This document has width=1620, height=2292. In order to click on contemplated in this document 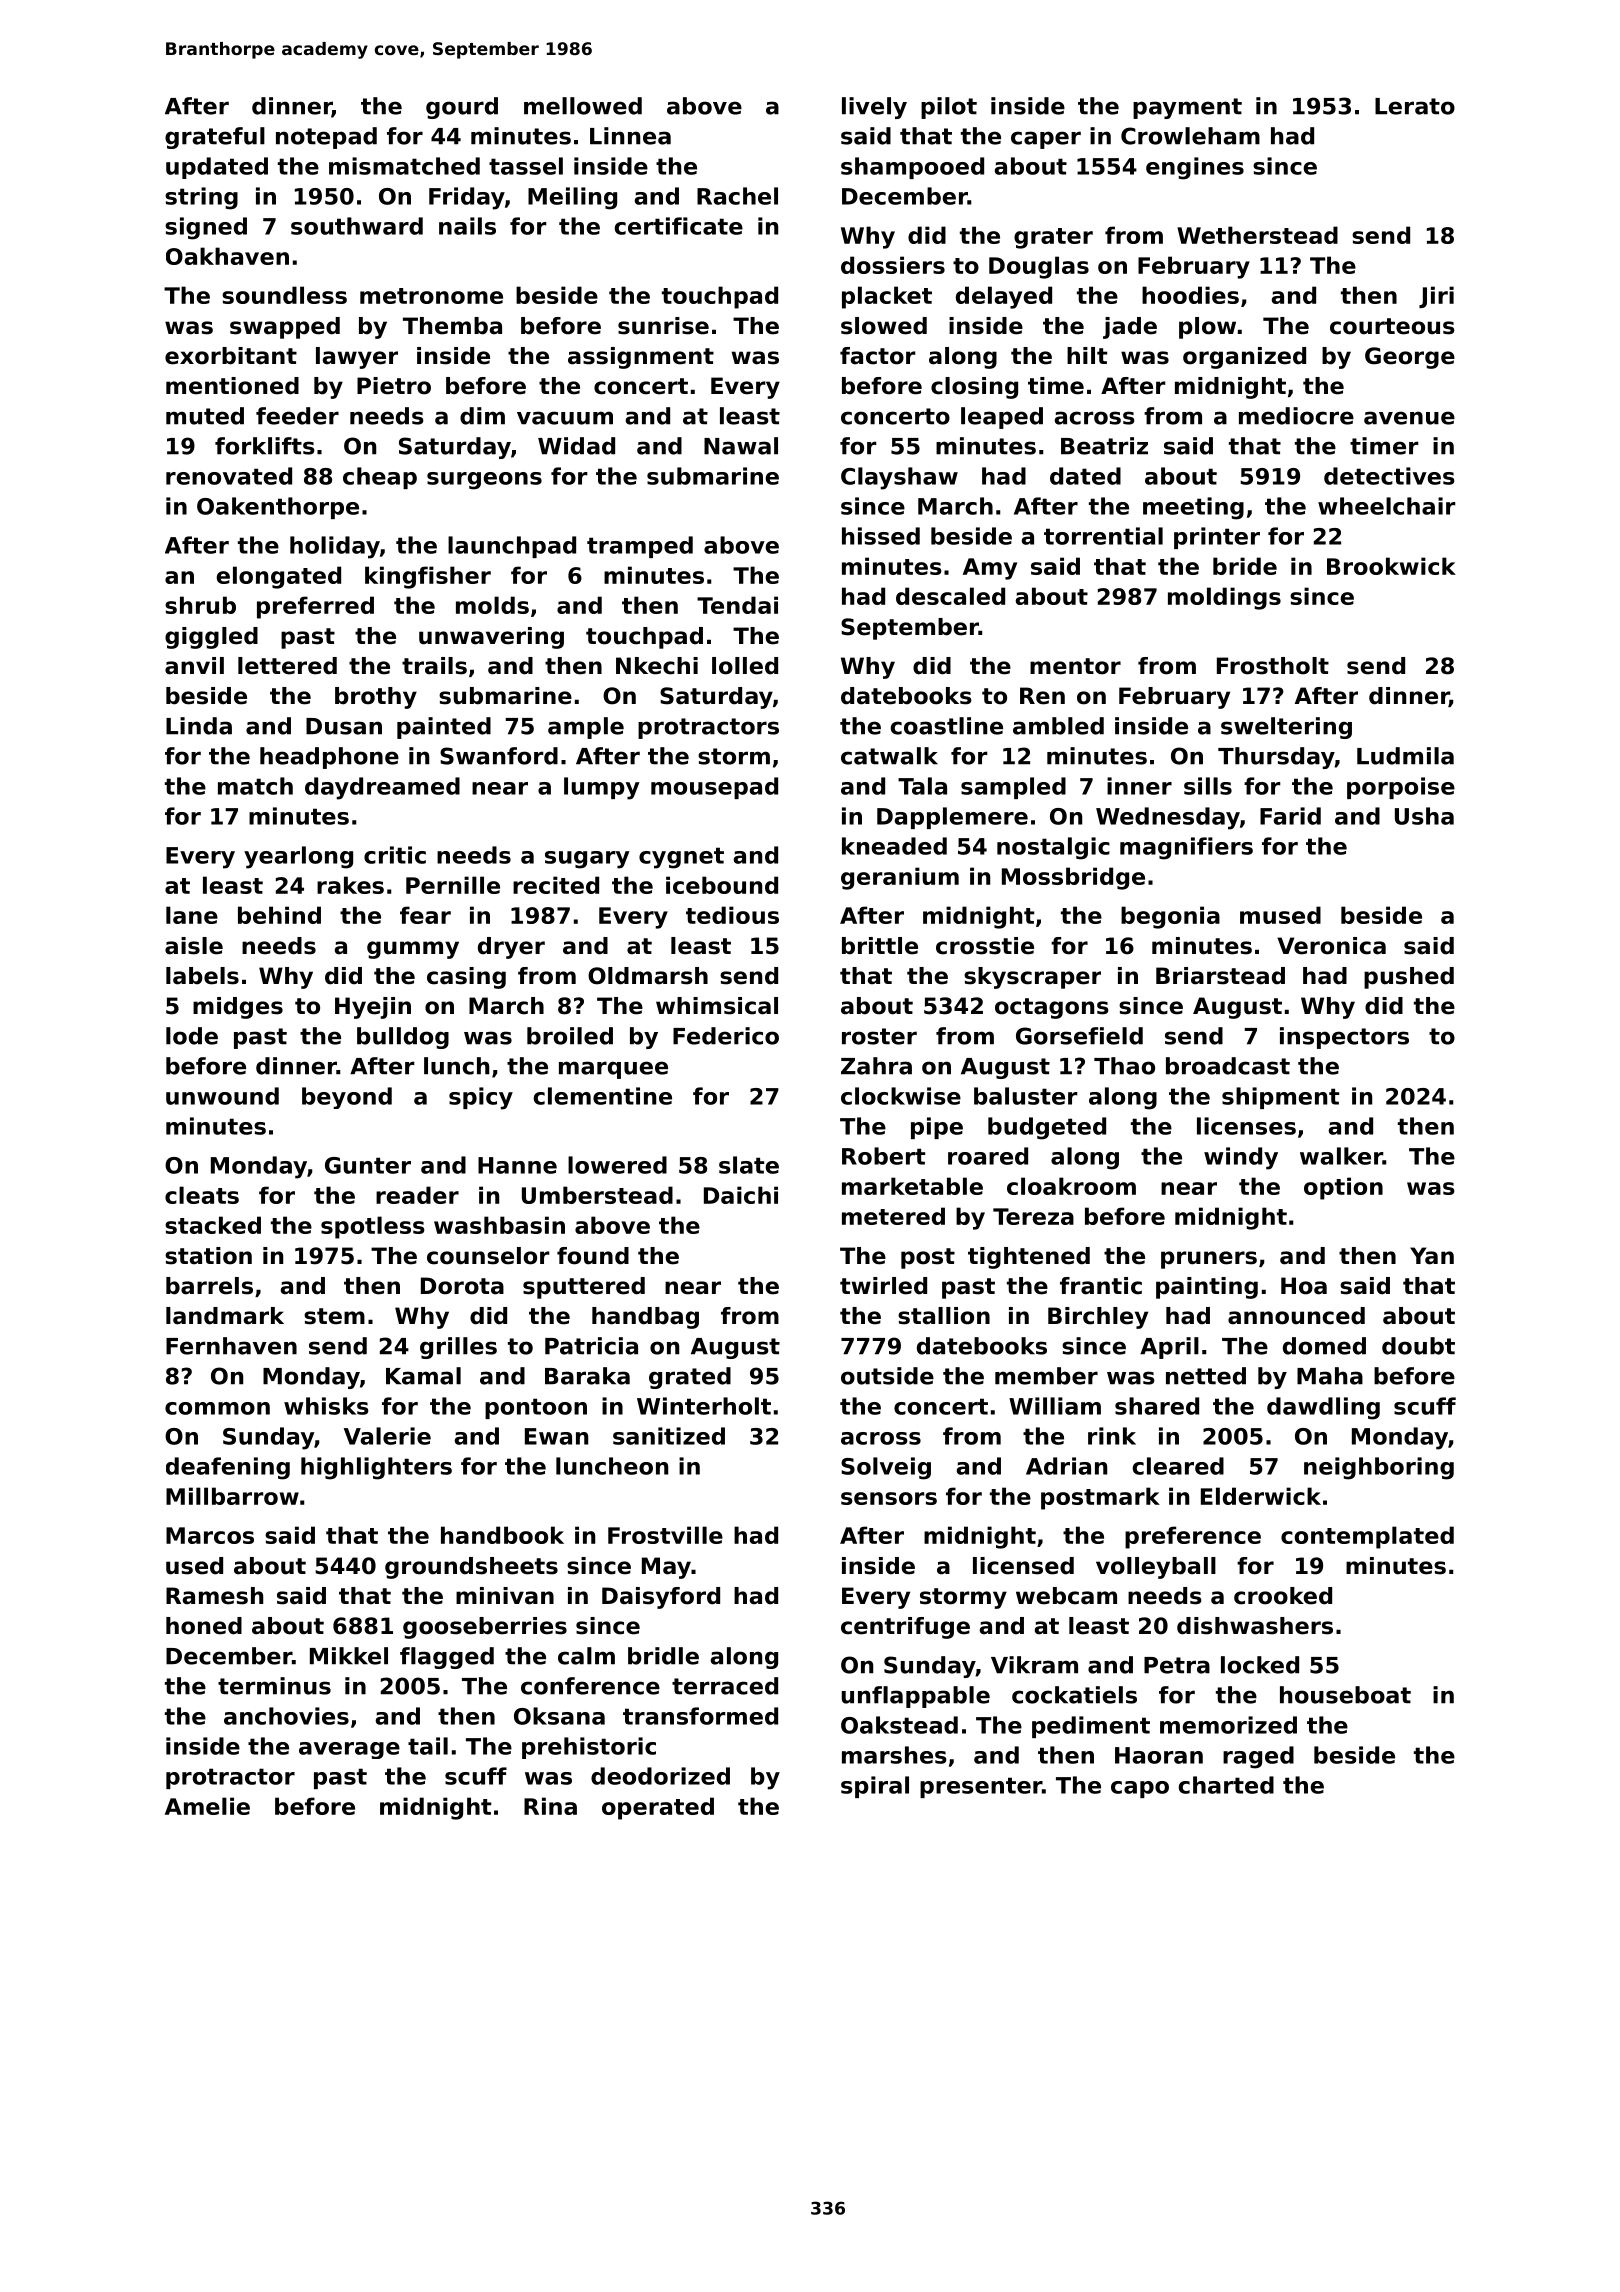, I will do `click(1367, 1537)`.
